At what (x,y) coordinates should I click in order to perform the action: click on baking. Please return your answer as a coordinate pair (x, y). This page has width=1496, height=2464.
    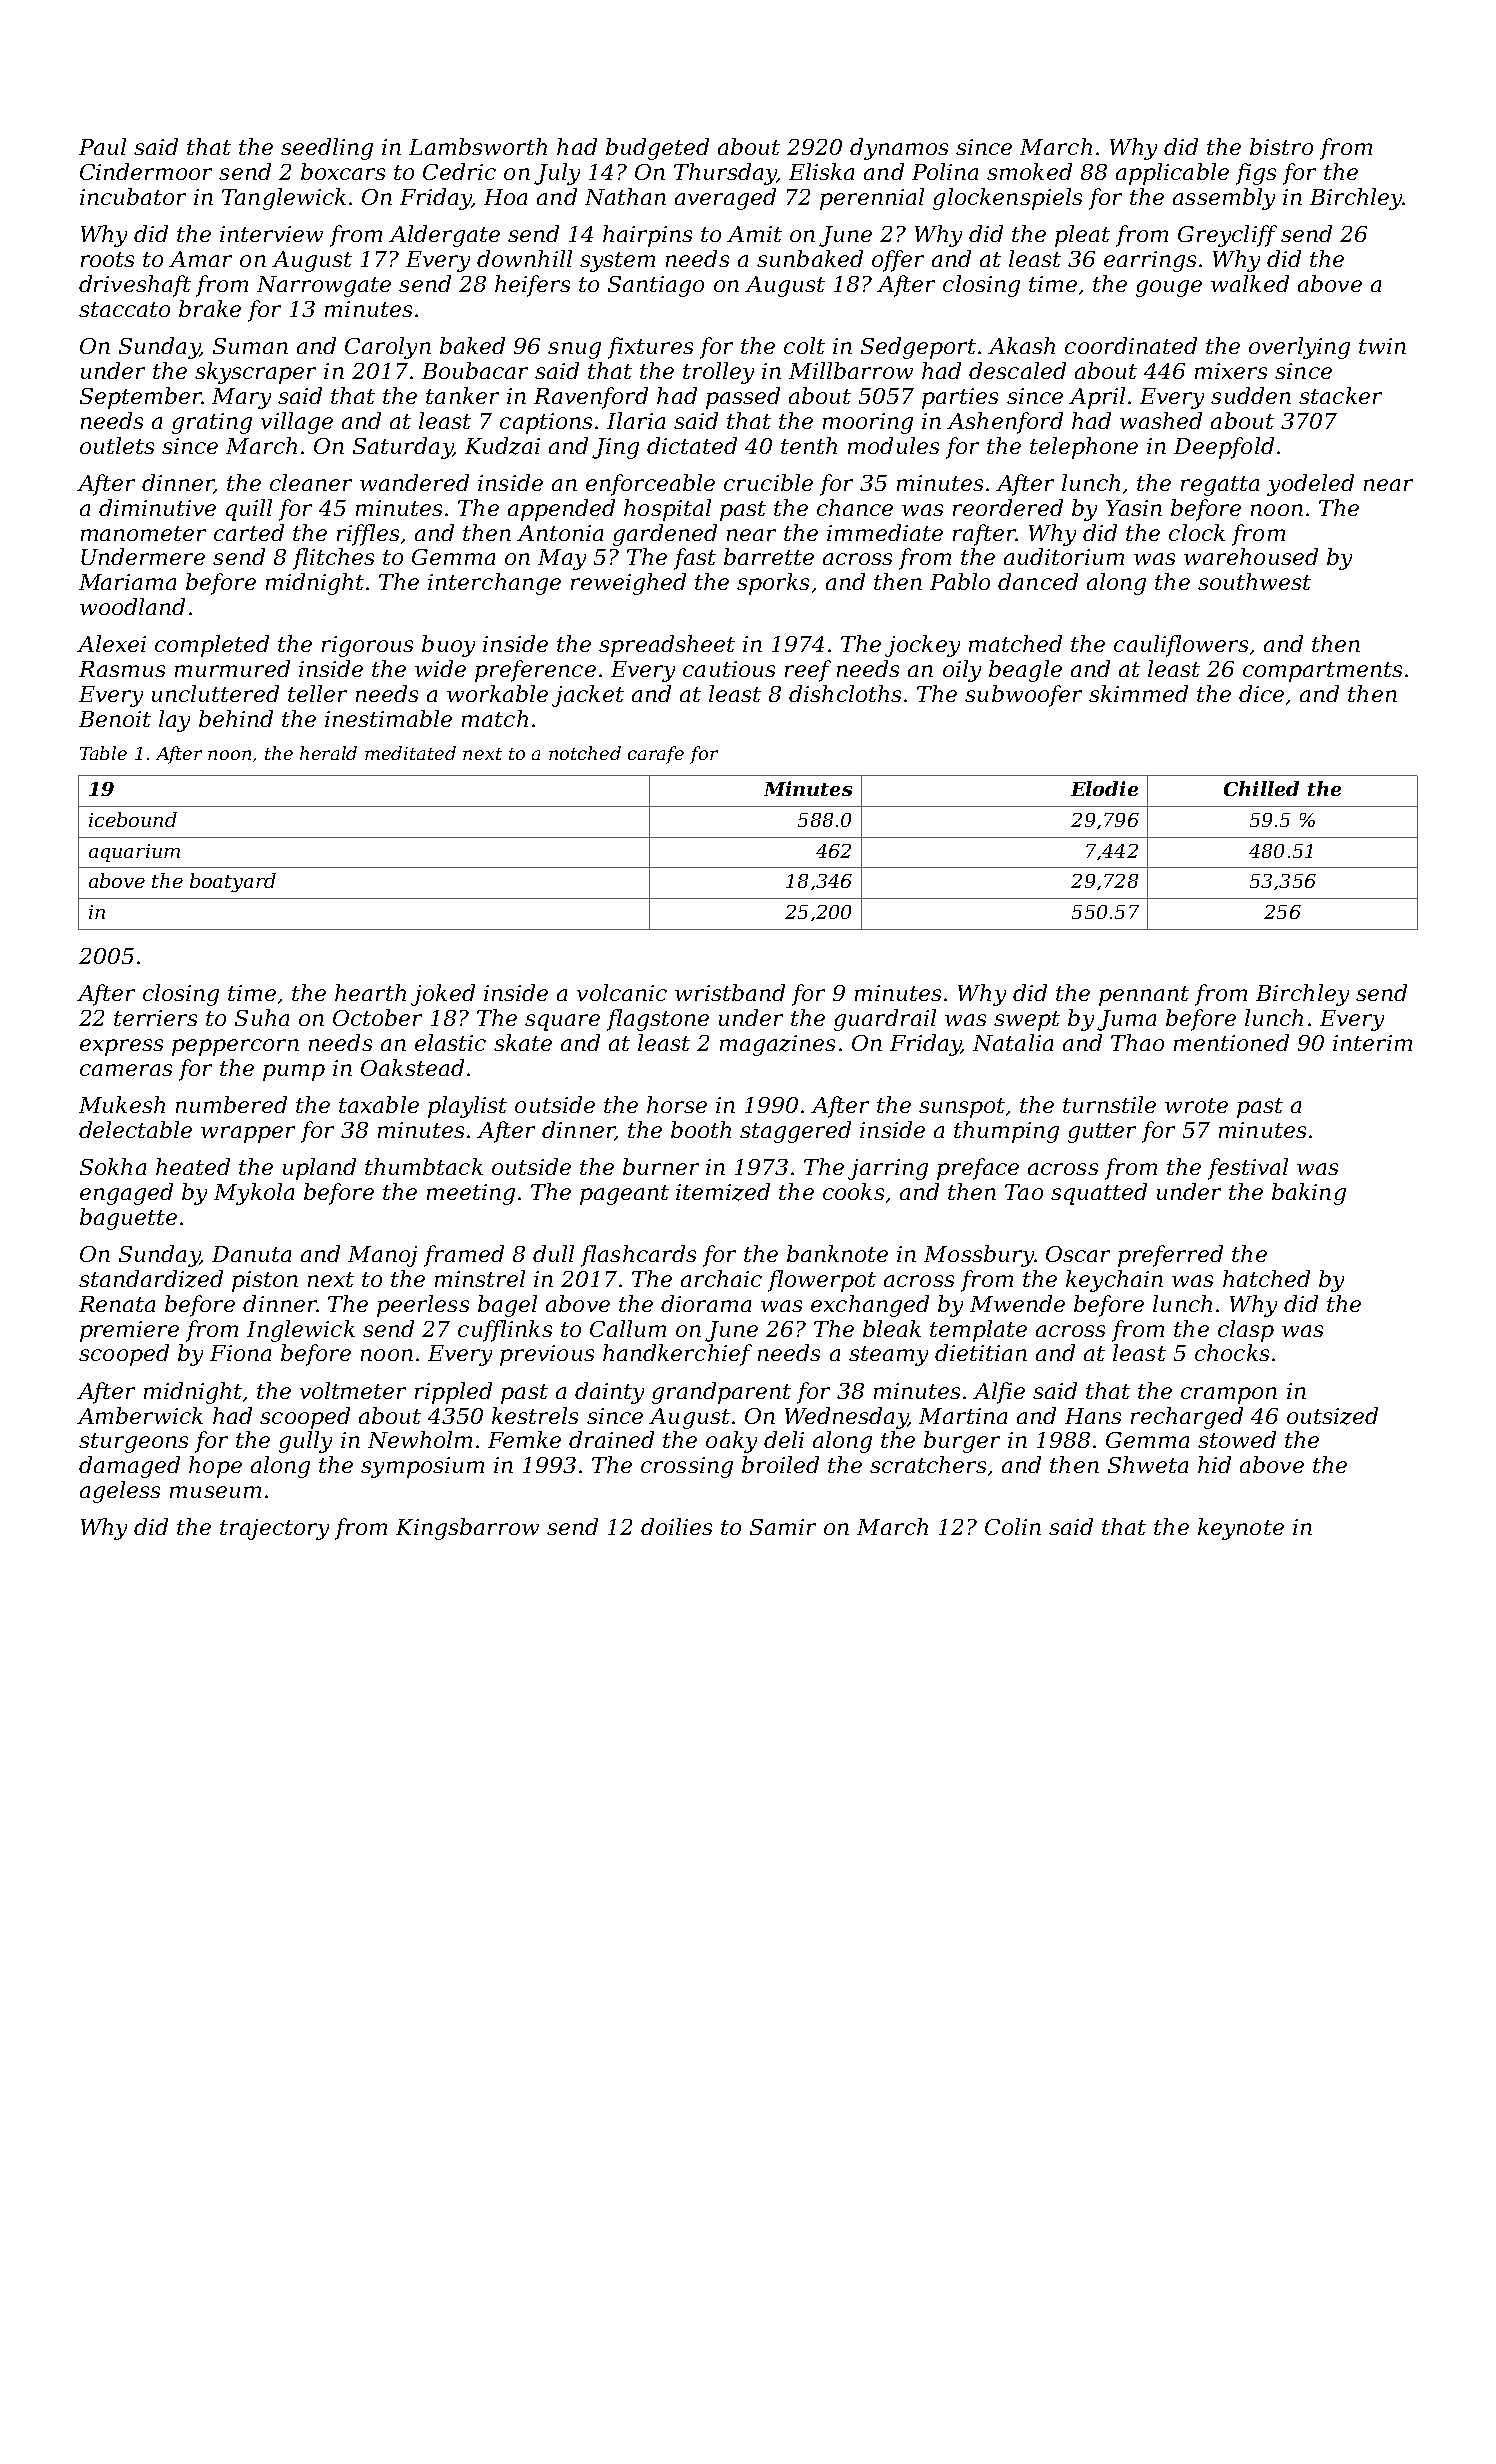
    Looking at the image, I should click on (1309, 1194).
